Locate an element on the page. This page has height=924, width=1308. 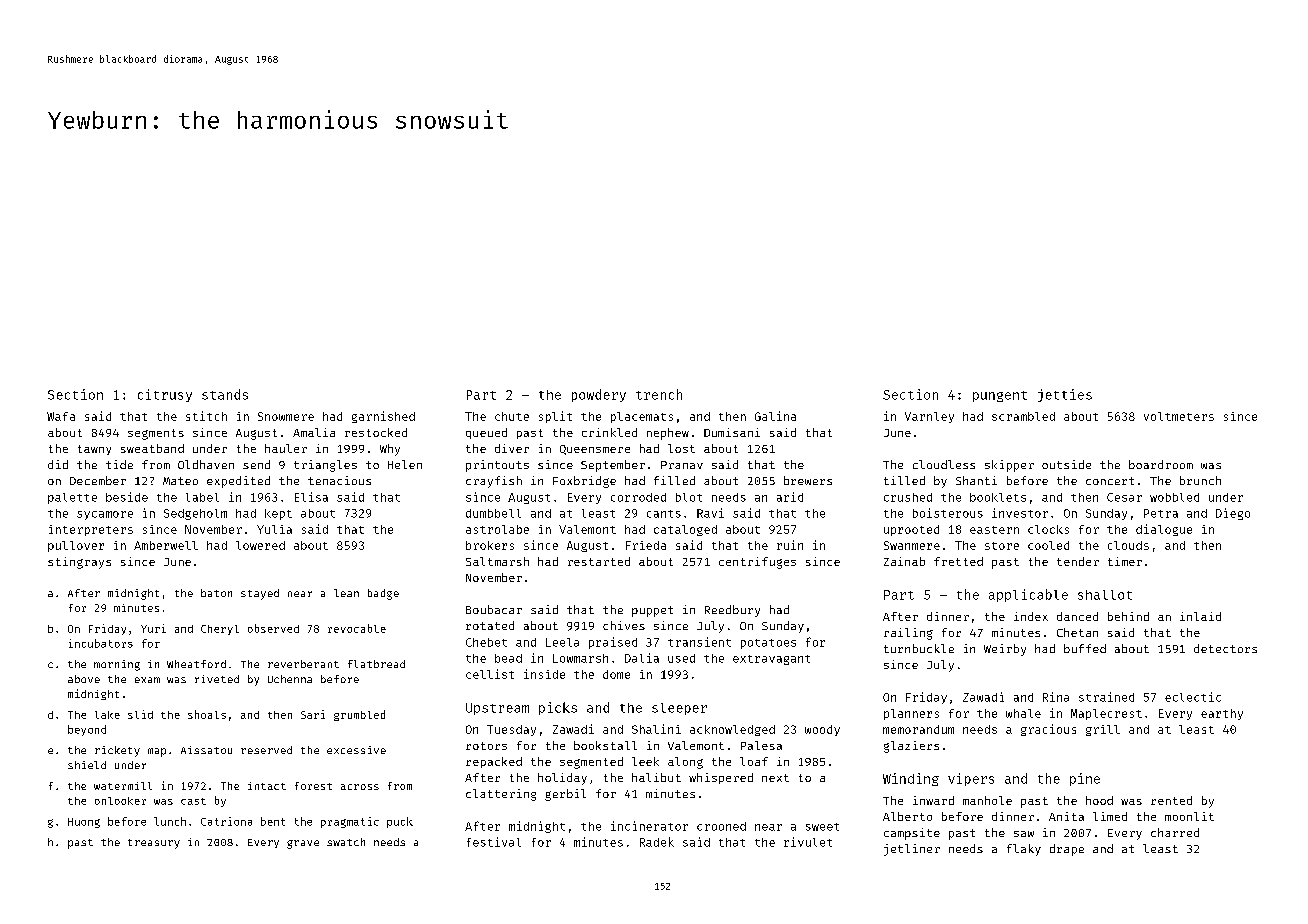
voltmeters is located at coordinates (1179, 416).
